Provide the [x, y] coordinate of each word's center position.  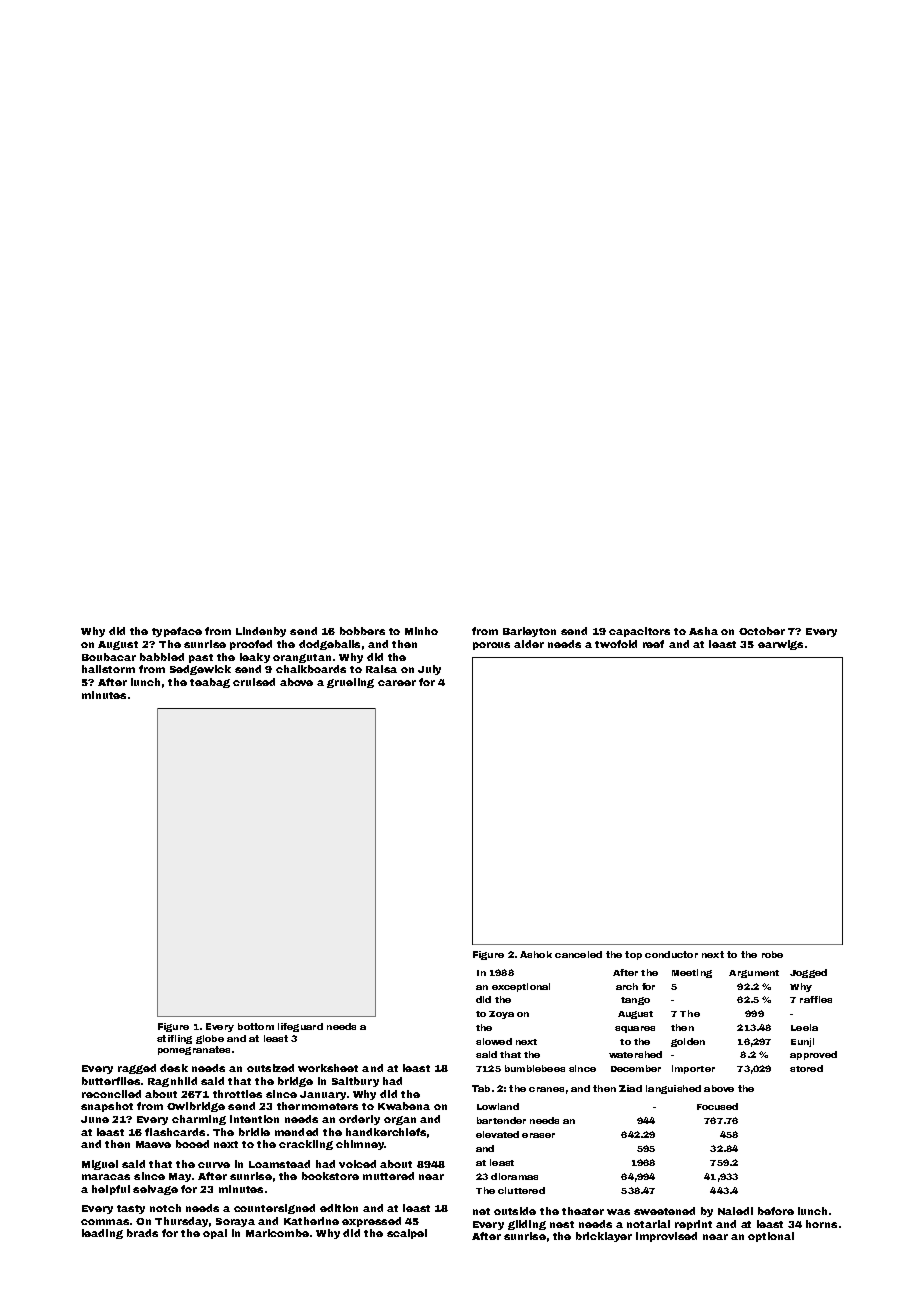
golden [688, 1042]
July [429, 670]
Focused [717, 1106]
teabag [210, 683]
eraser [538, 1135]
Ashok [536, 954]
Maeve [153, 1144]
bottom [256, 1026]
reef [653, 644]
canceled [578, 954]
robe [772, 954]
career [397, 683]
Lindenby [261, 632]
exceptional [521, 987]
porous [491, 646]
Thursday [181, 1222]
